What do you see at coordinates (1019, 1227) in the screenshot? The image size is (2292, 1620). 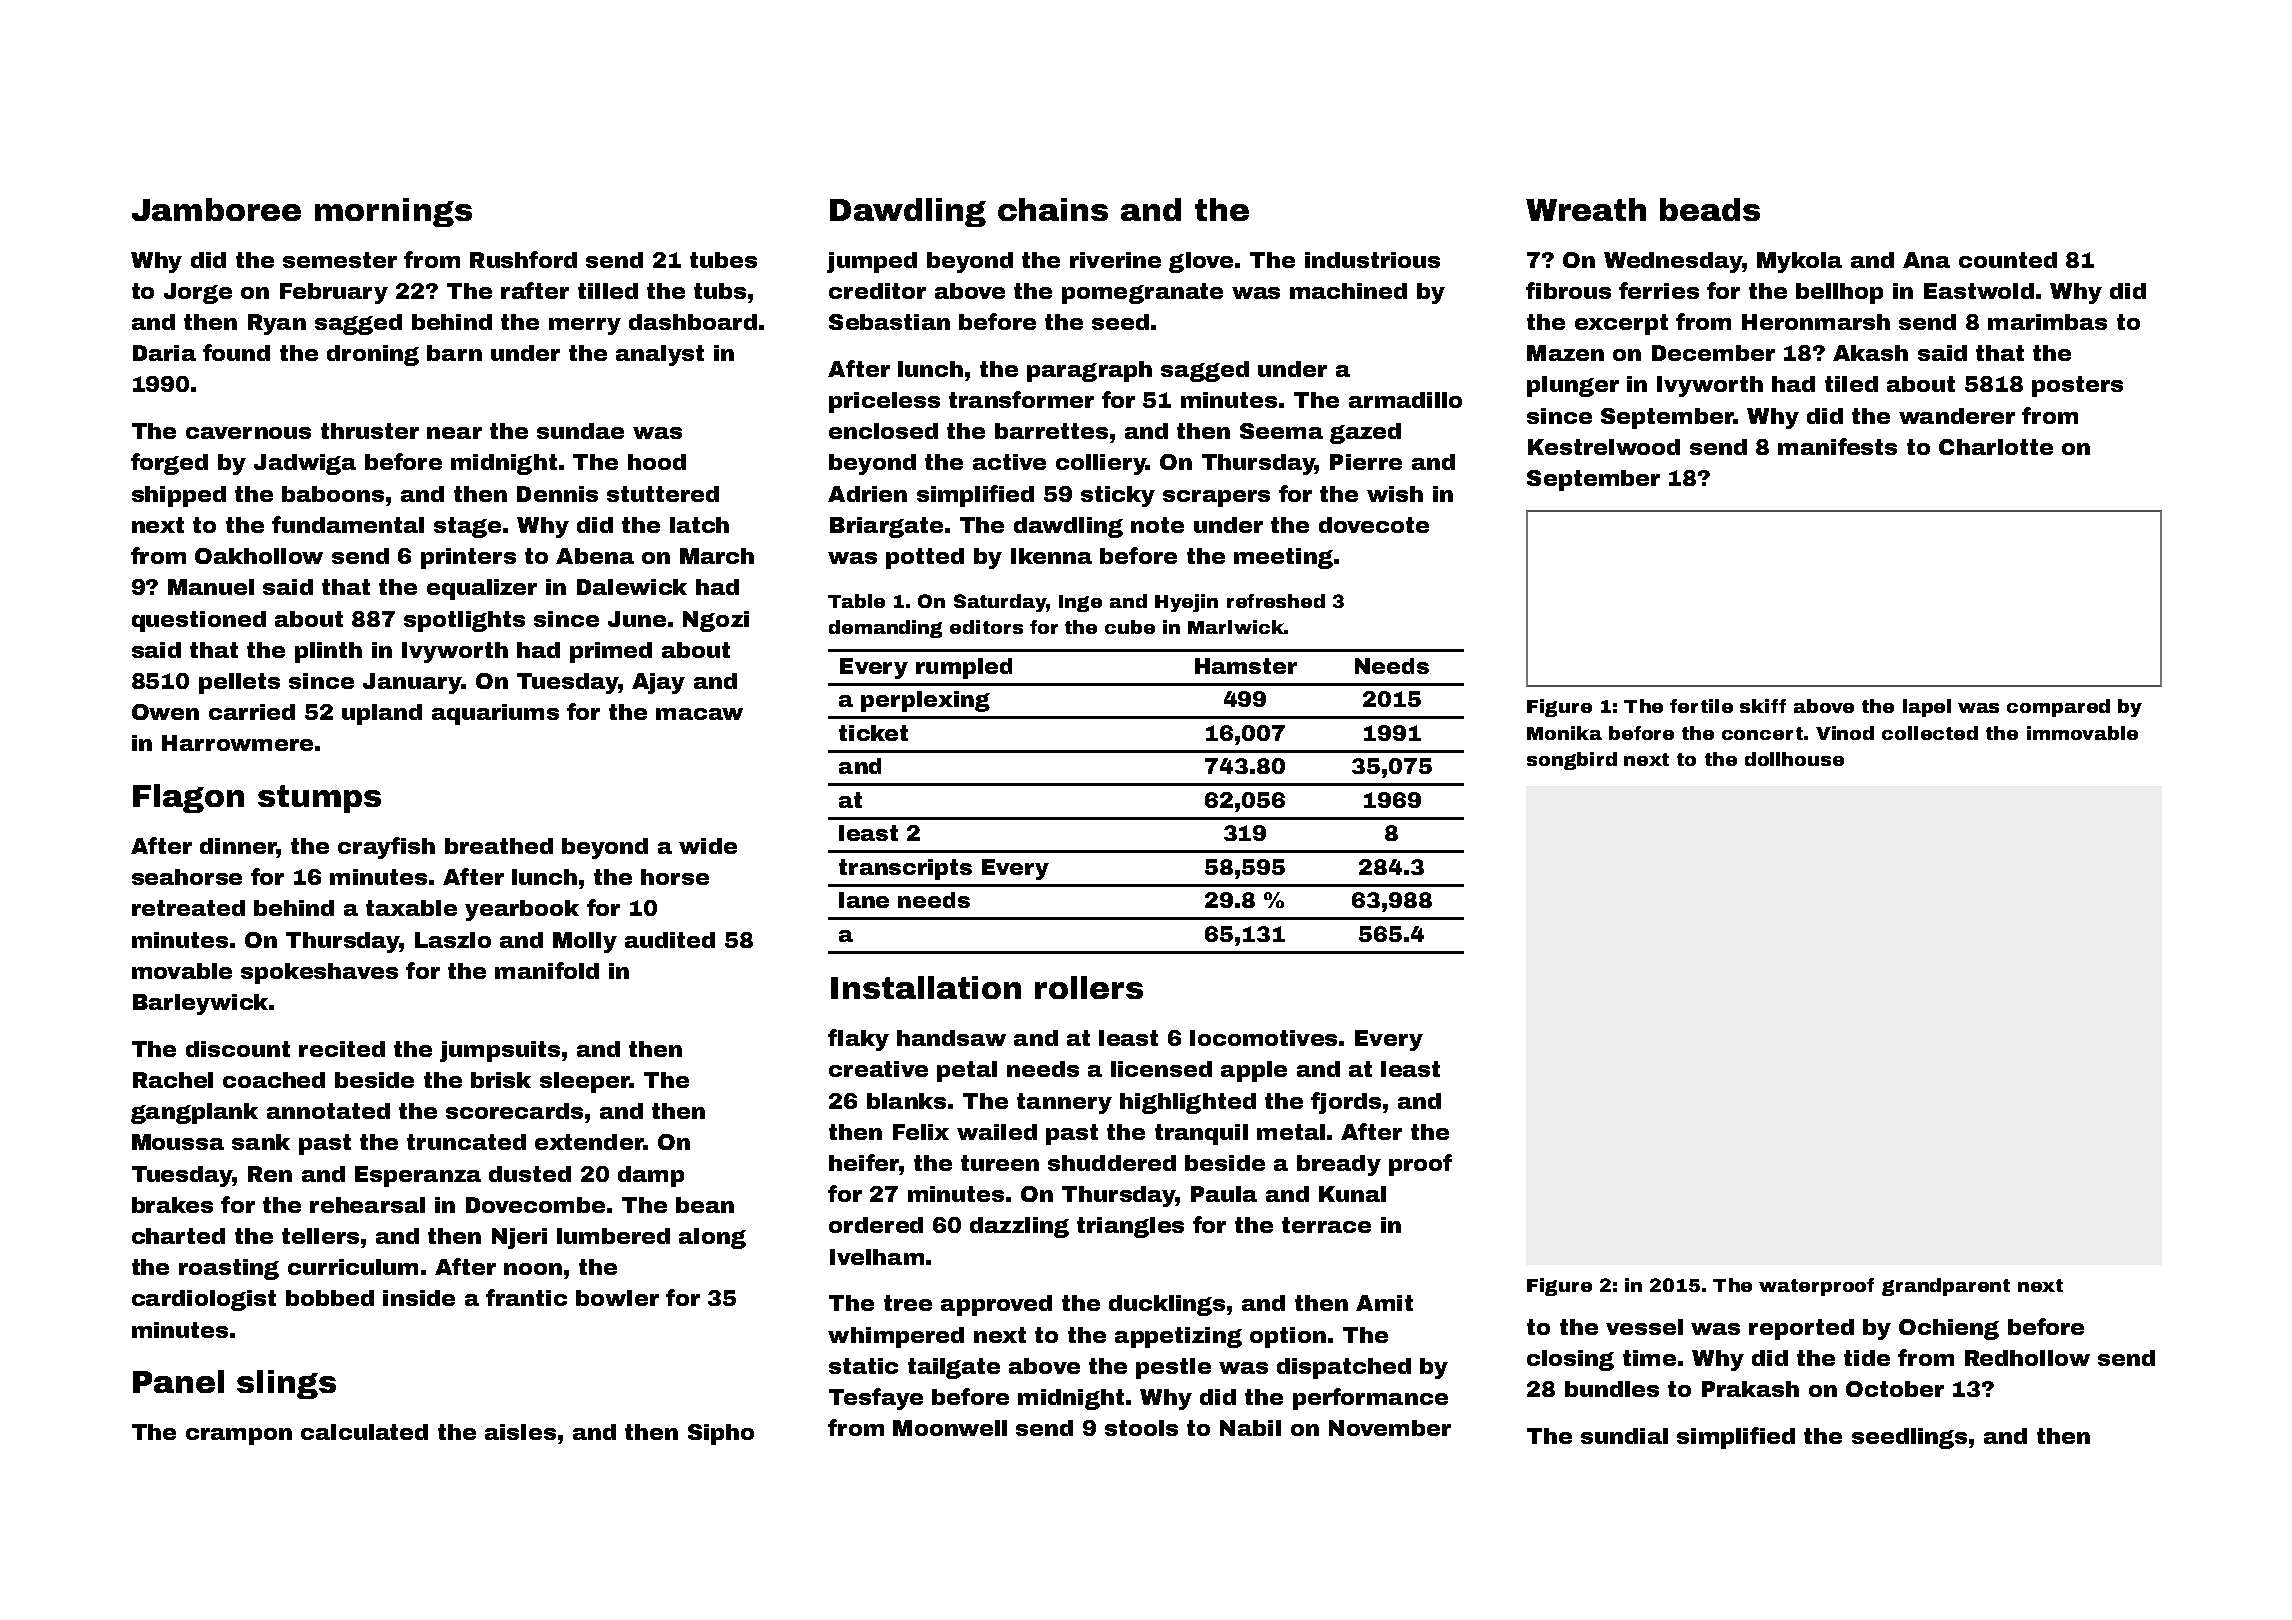 I see `dazzling` at bounding box center [1019, 1227].
